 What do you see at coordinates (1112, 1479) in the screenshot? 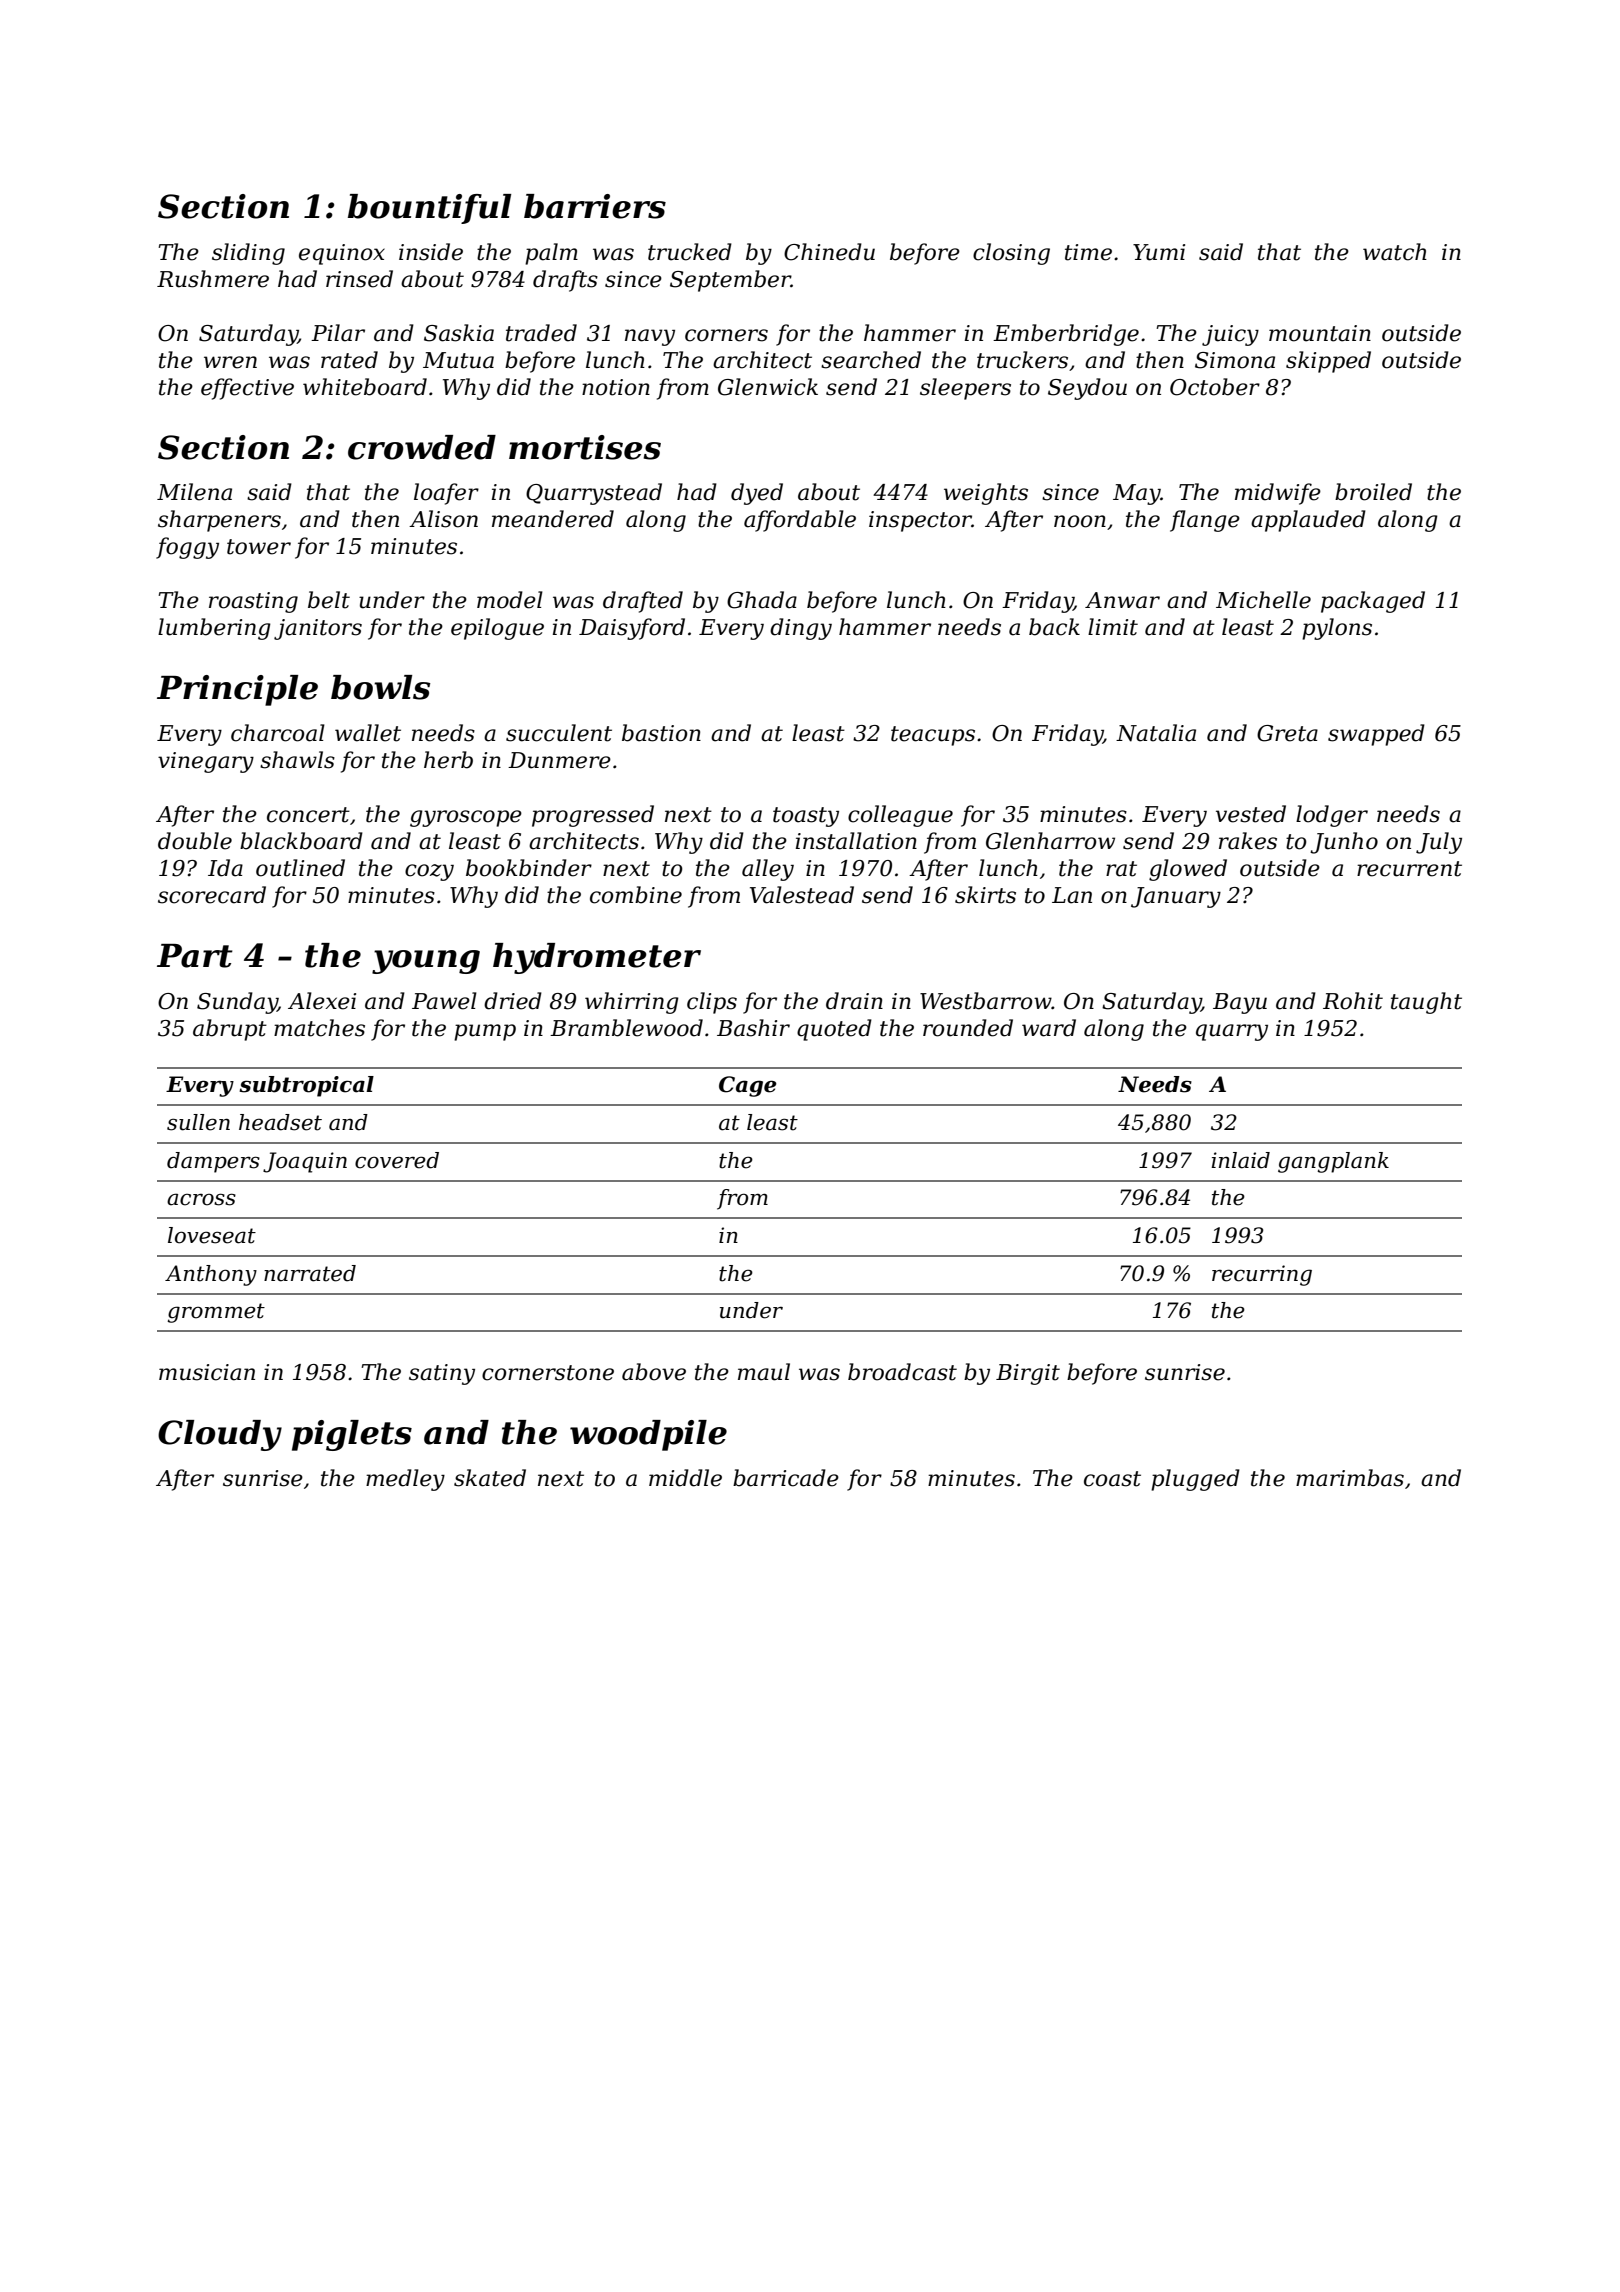
I see `coast` at bounding box center [1112, 1479].
